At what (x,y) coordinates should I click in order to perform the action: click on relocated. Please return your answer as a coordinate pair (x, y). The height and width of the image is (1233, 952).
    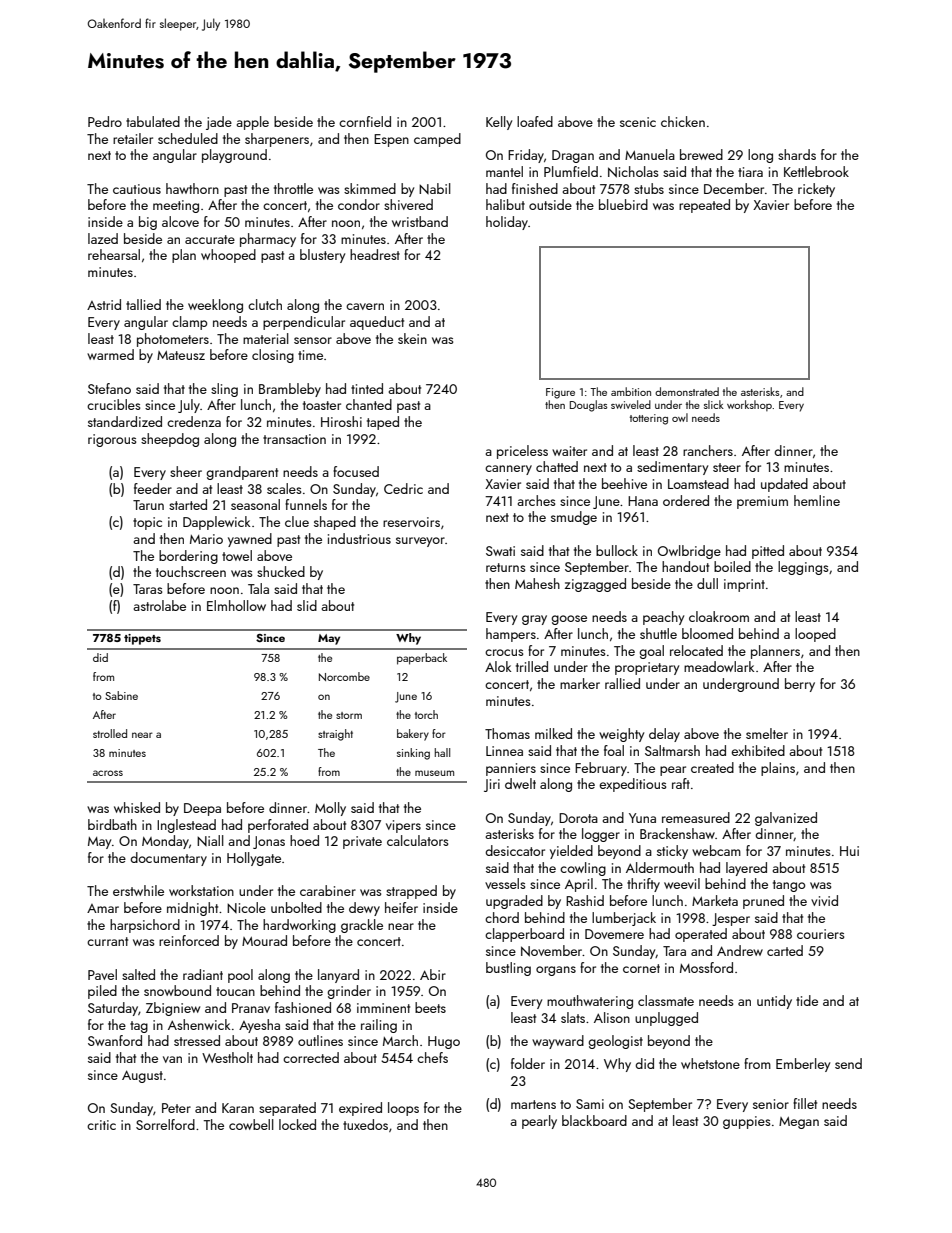
    Looking at the image, I should click on (696, 650).
